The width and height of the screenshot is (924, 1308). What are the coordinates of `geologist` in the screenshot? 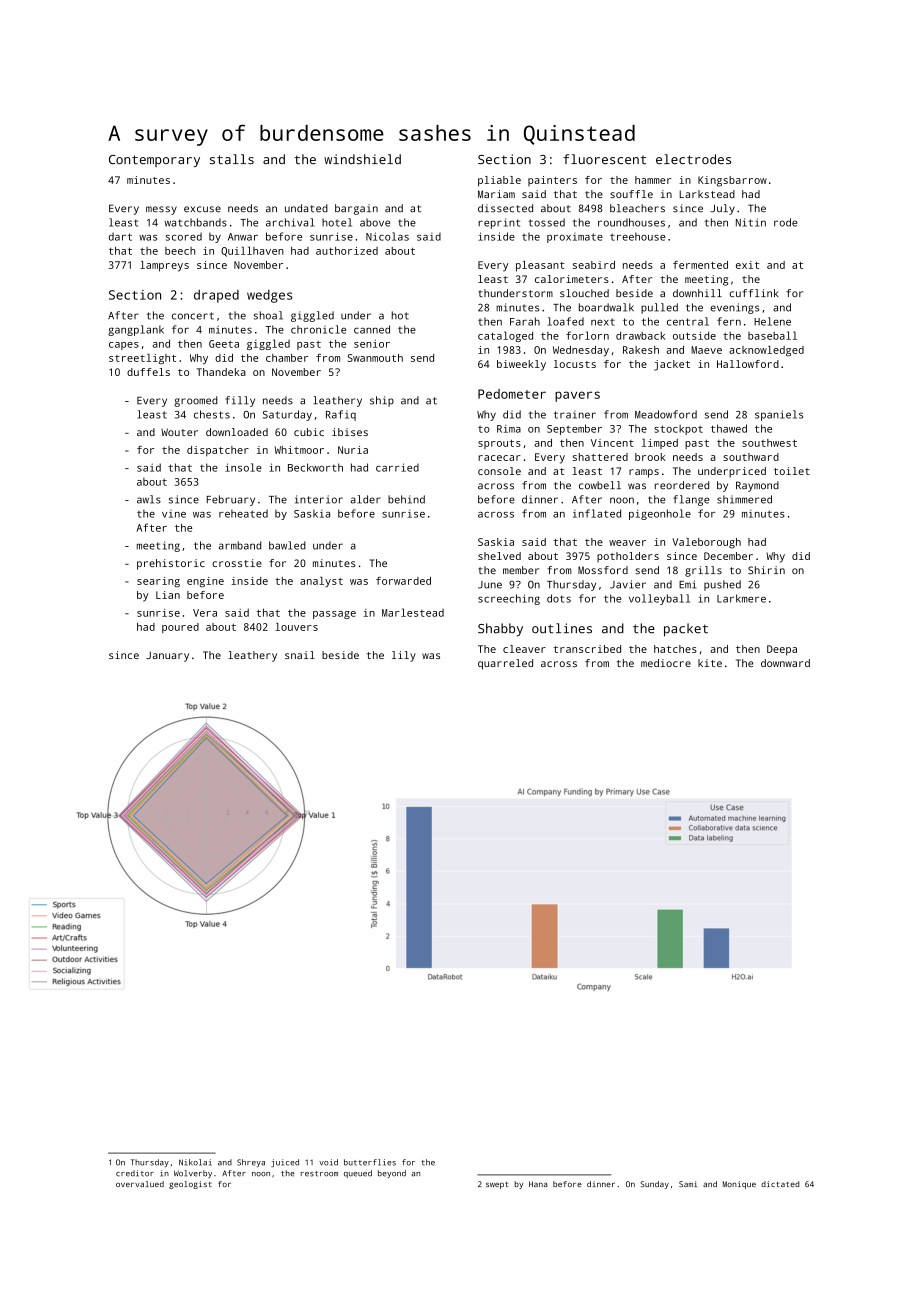 It's located at (190, 1185).
